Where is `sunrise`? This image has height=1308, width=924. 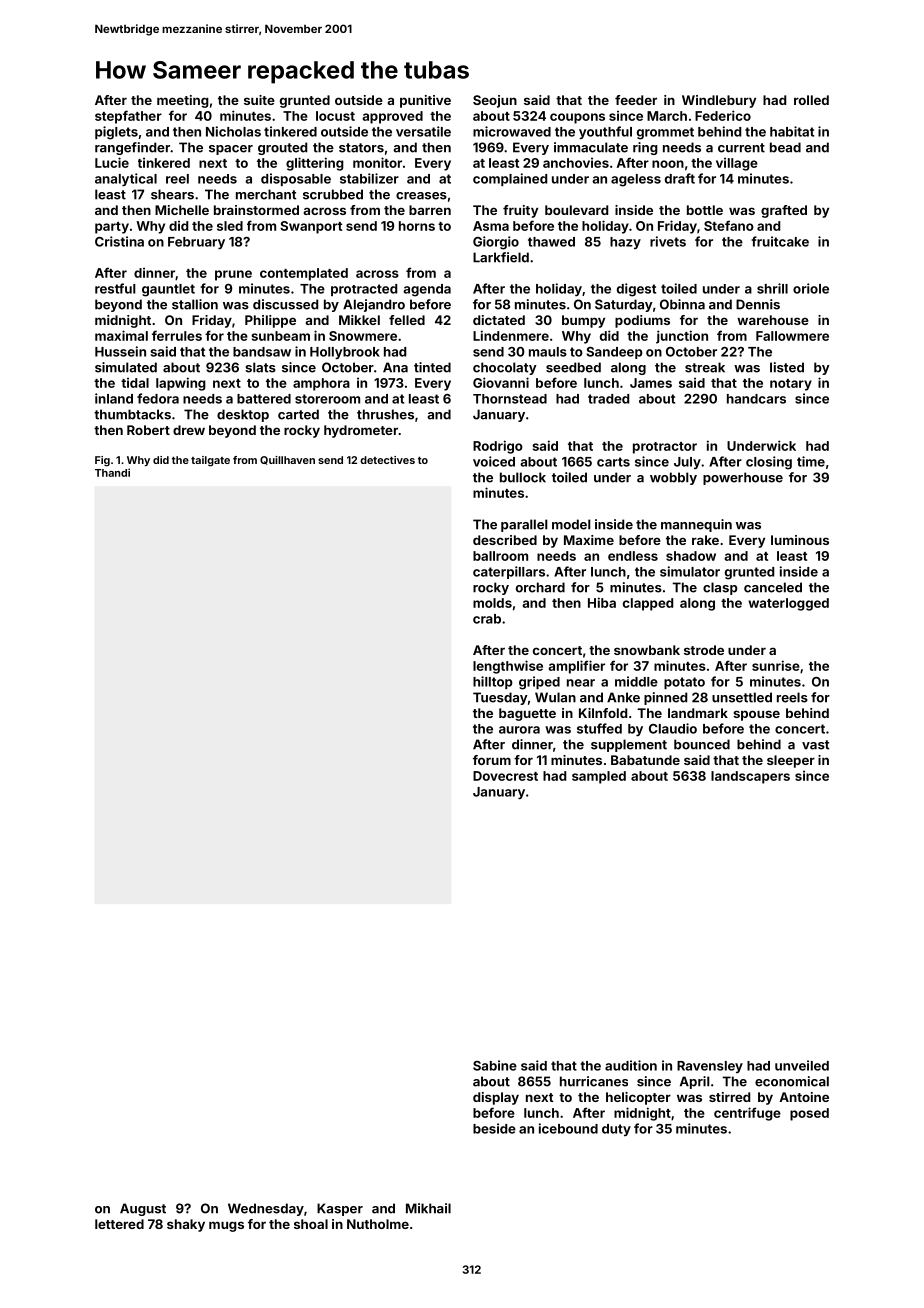 sunrise is located at coordinates (776, 665).
